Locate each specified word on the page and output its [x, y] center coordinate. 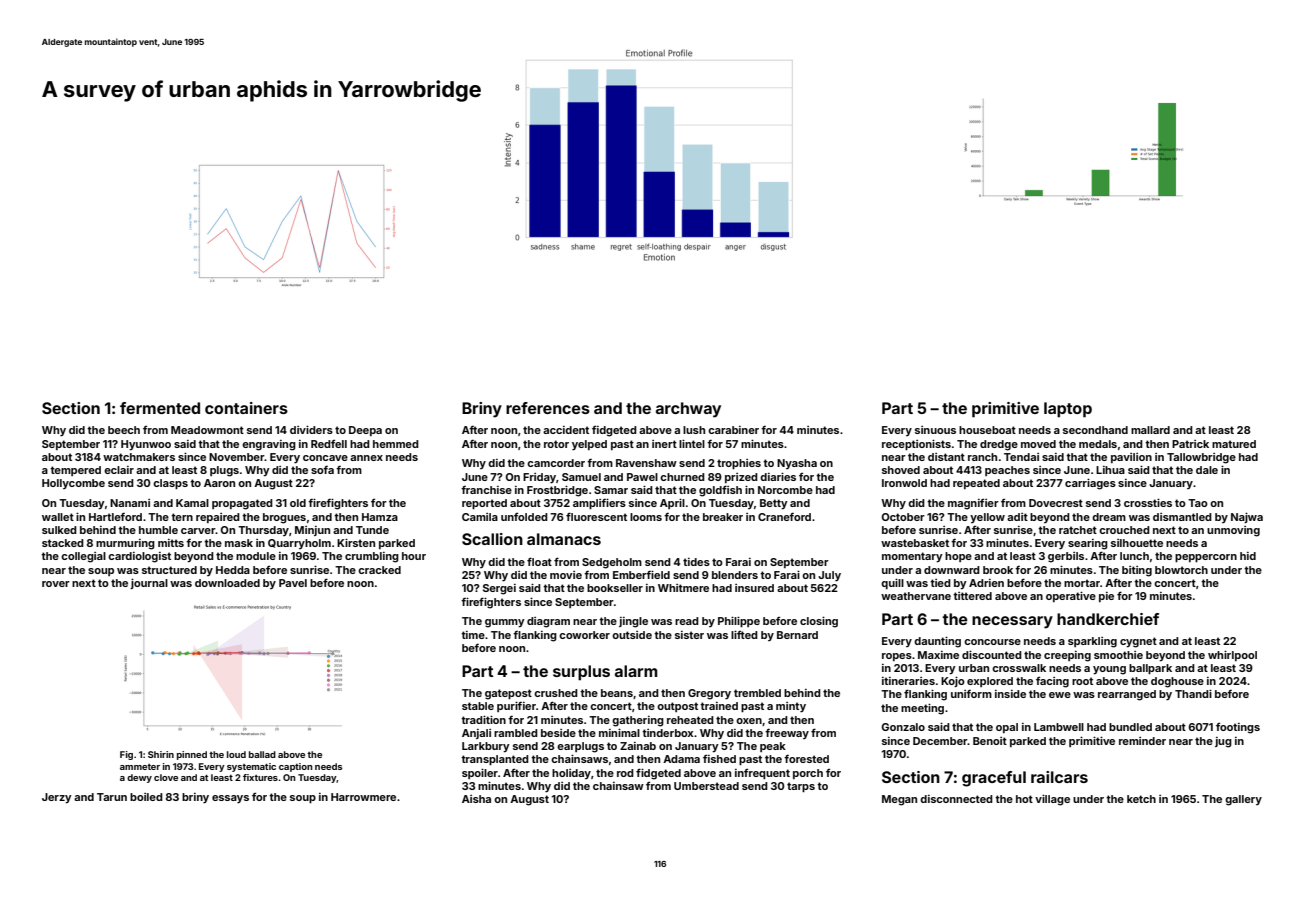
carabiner [733, 430]
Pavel [293, 583]
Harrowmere [363, 797]
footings [1238, 728]
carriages [1090, 484]
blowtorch [1181, 570]
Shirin [161, 754]
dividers [311, 429]
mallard [1150, 430]
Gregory [709, 694]
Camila [480, 517]
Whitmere [683, 588]
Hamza [380, 517]
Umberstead [706, 786]
